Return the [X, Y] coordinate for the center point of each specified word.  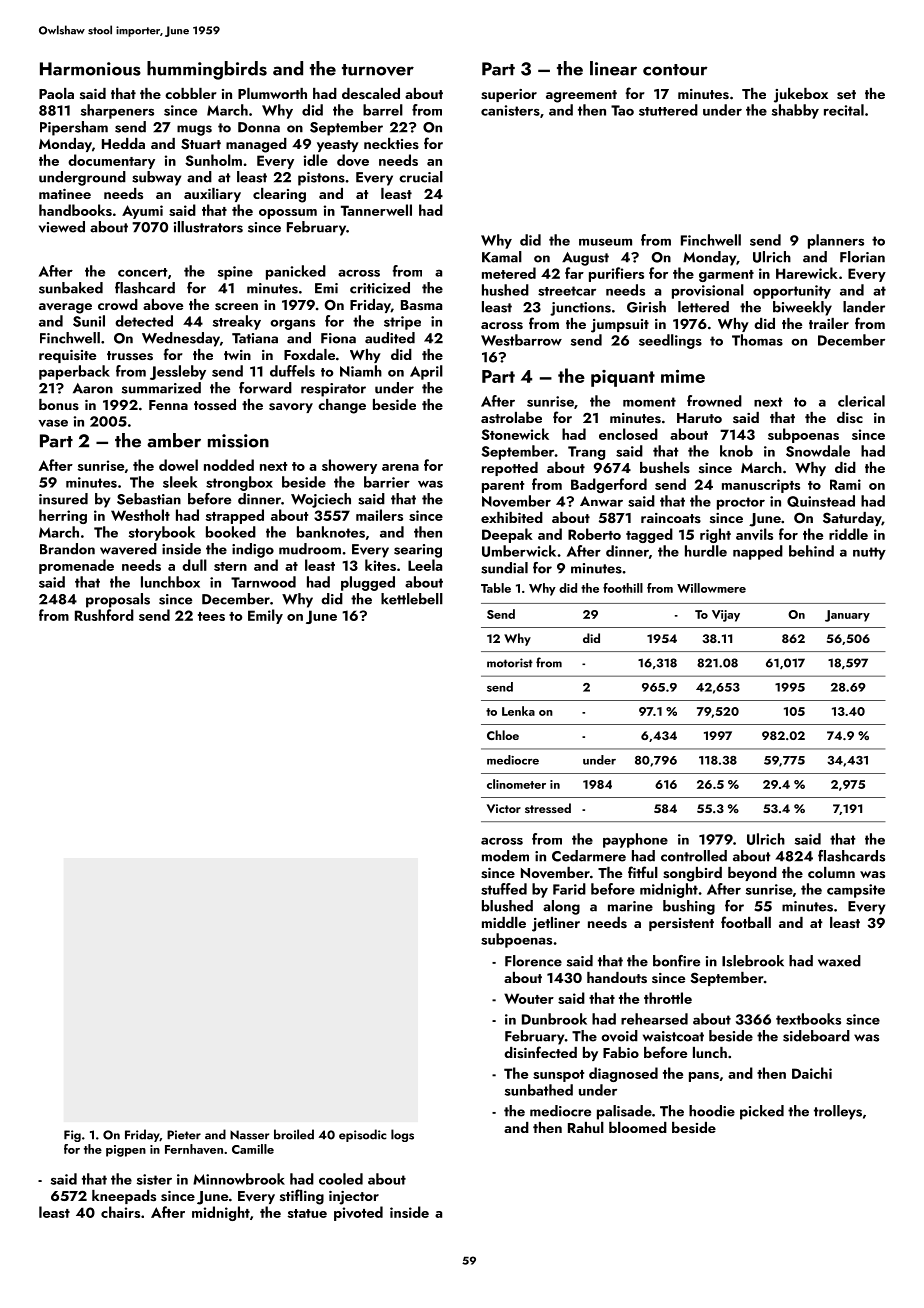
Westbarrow [521, 340]
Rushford [104, 615]
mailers [379, 515]
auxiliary [212, 195]
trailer [829, 323]
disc [850, 417]
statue [307, 1213]
